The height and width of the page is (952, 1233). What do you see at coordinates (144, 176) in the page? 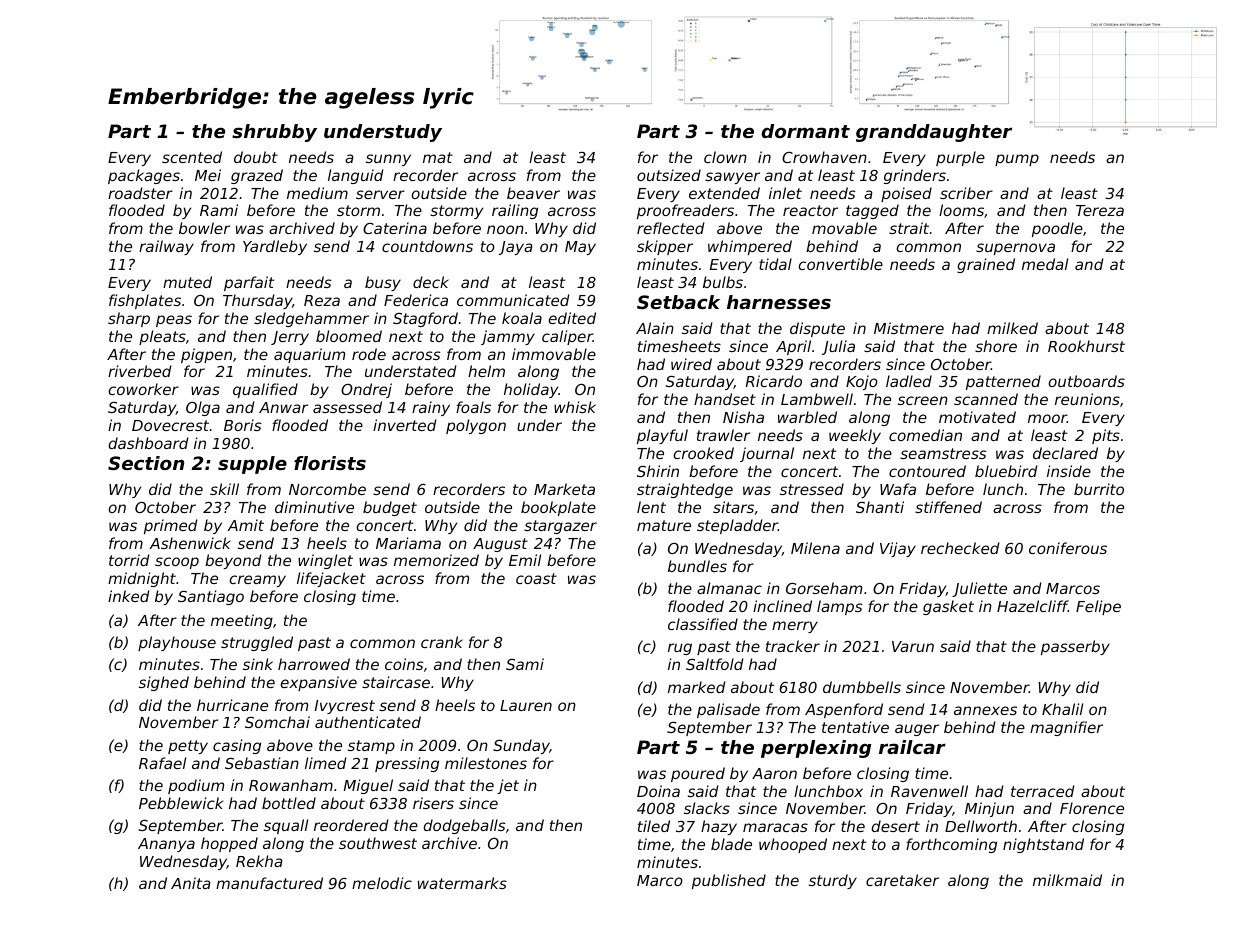
I see `packages` at bounding box center [144, 176].
